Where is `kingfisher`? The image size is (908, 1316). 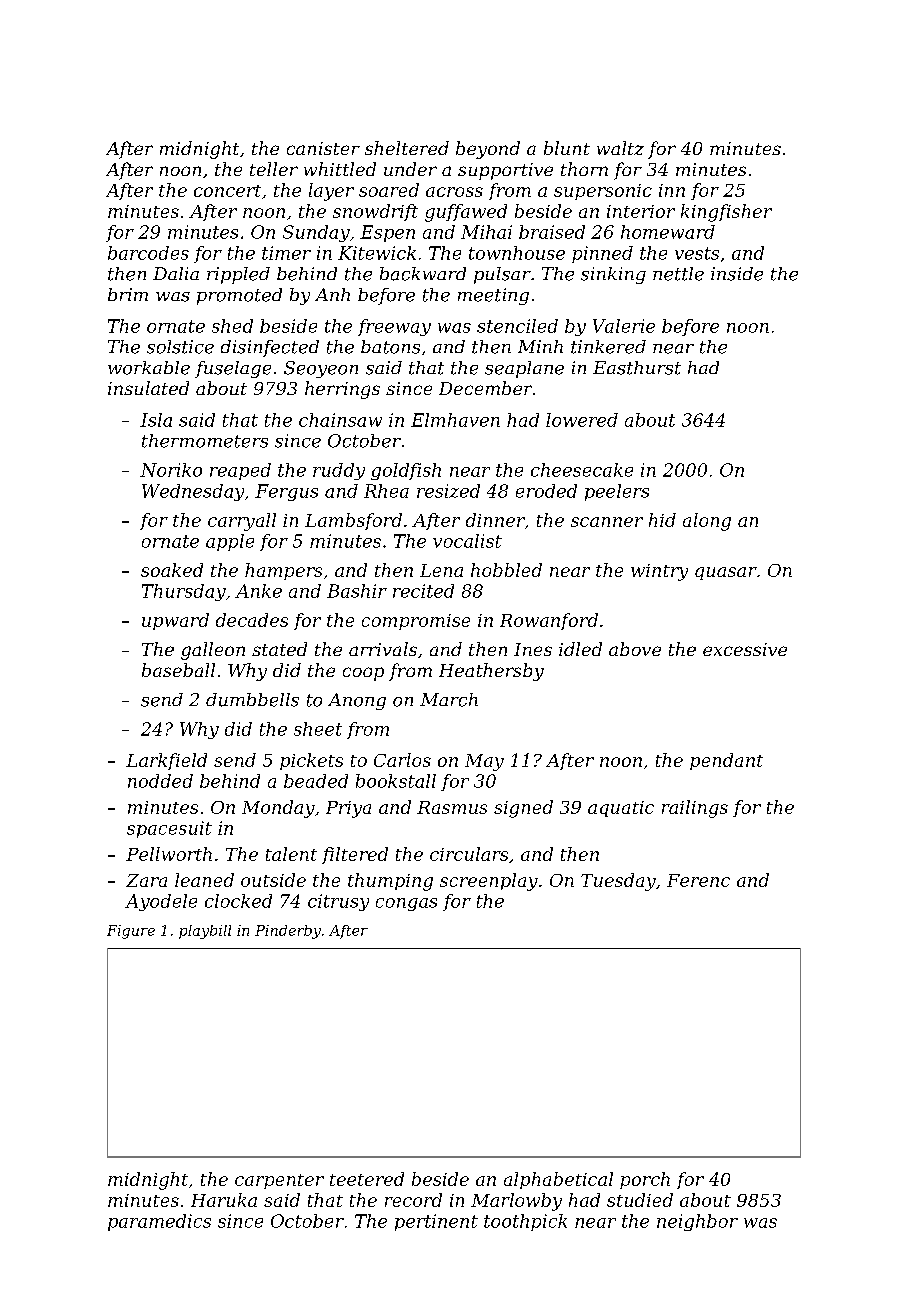
kingfisher is located at coordinates (726, 213).
